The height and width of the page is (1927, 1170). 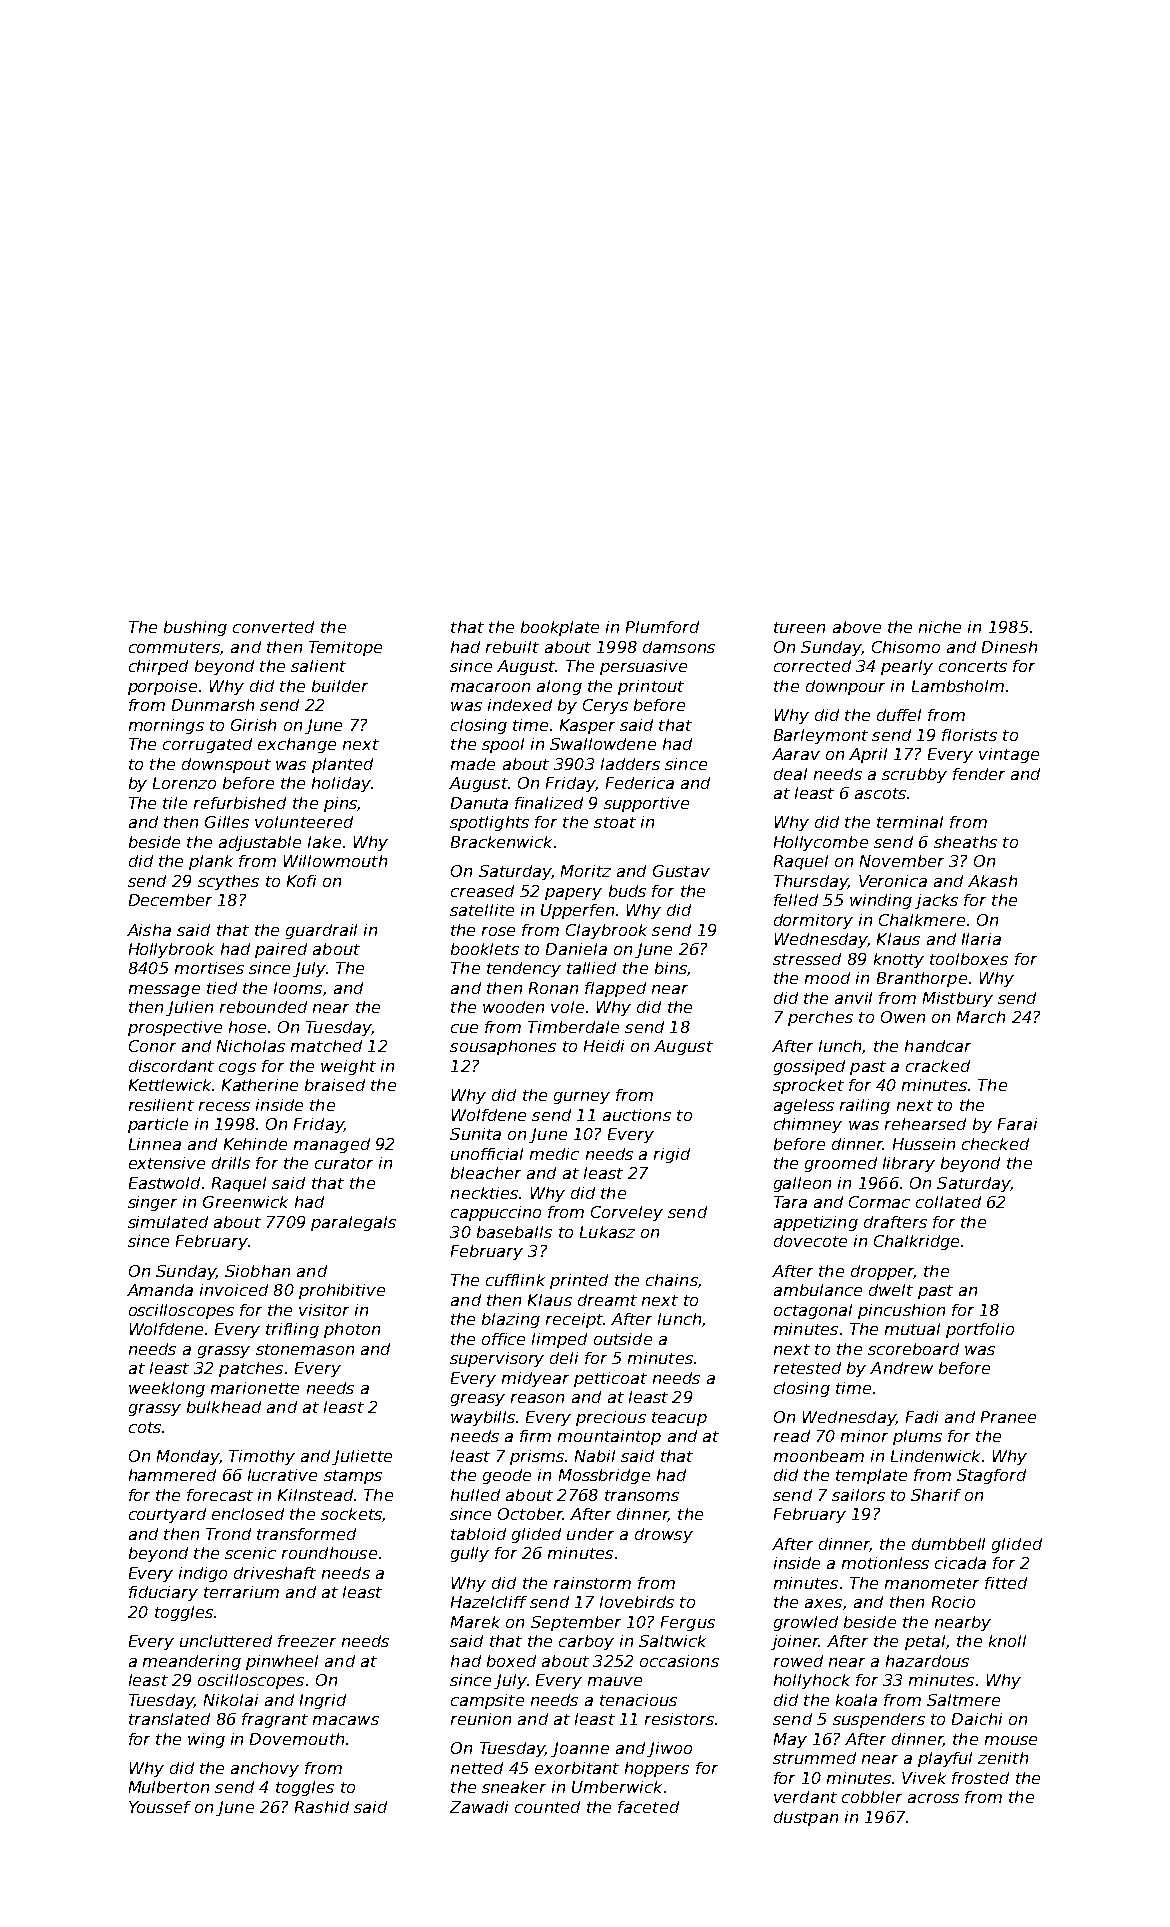 What do you see at coordinates (671, 968) in the page?
I see `bins` at bounding box center [671, 968].
